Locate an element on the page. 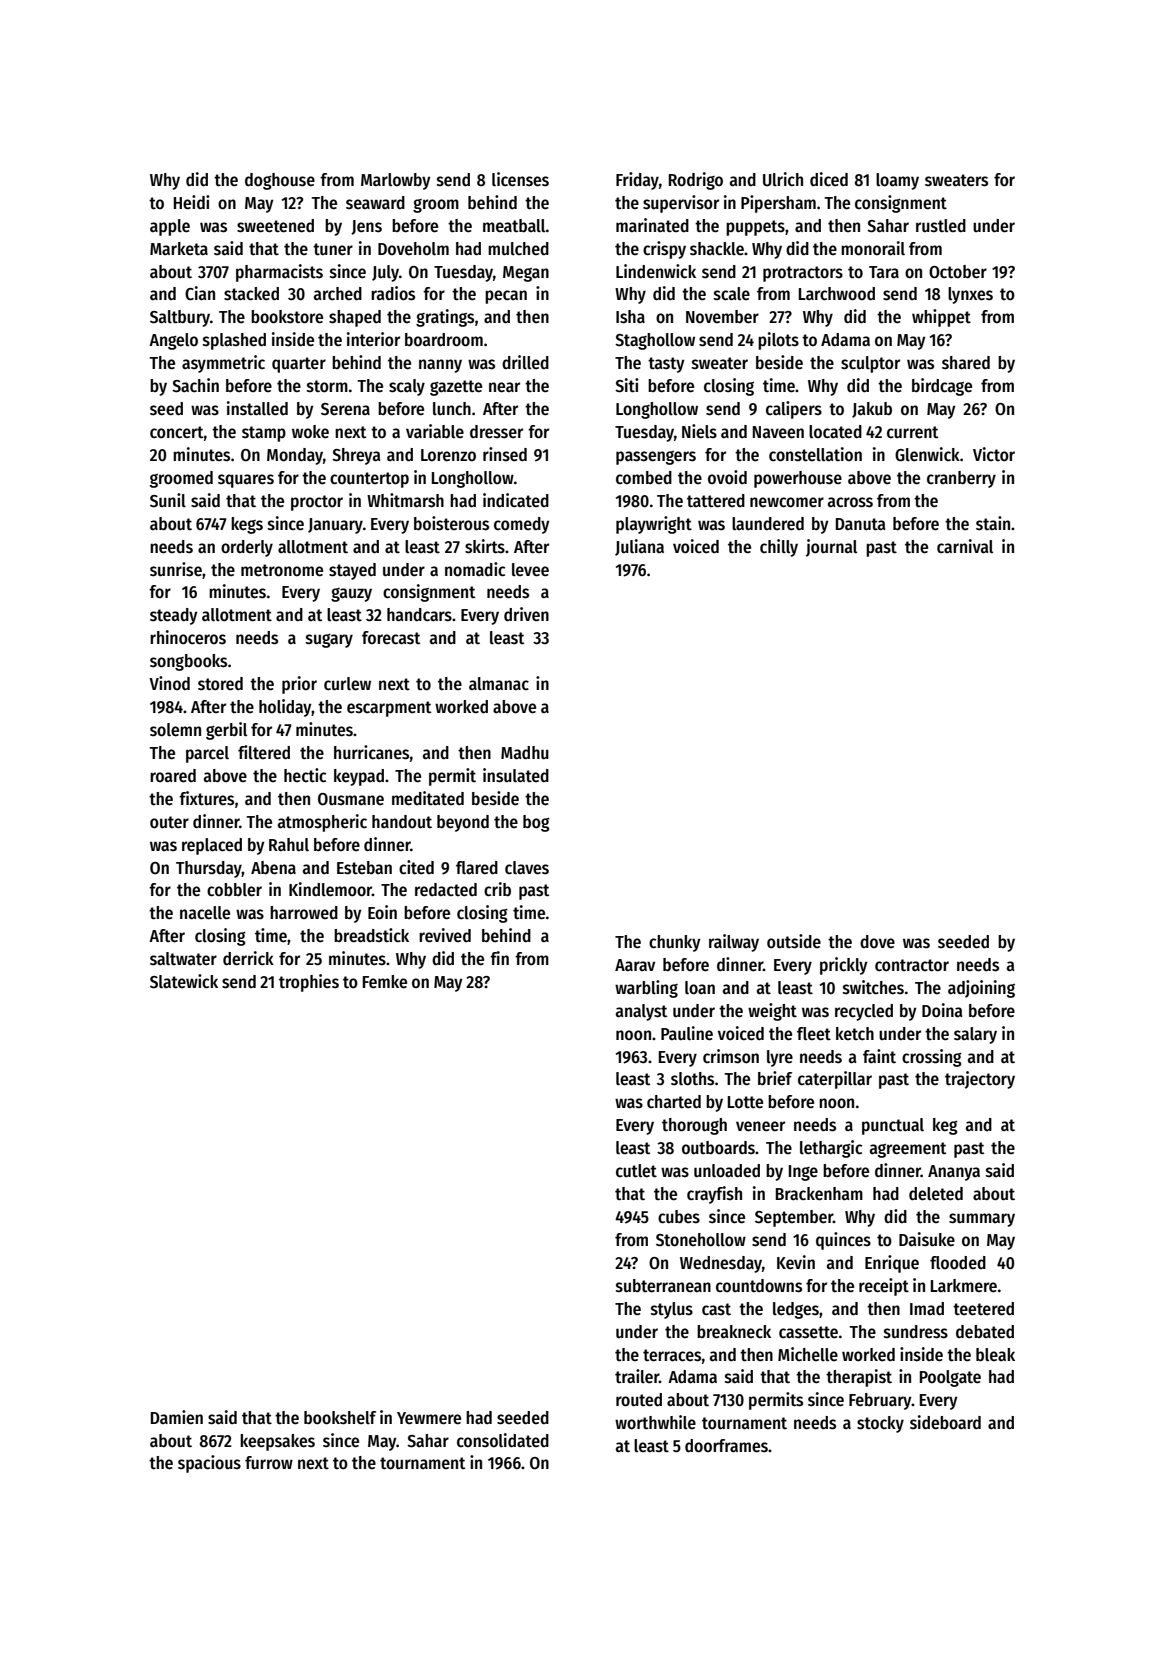  Eoin is located at coordinates (382, 912).
